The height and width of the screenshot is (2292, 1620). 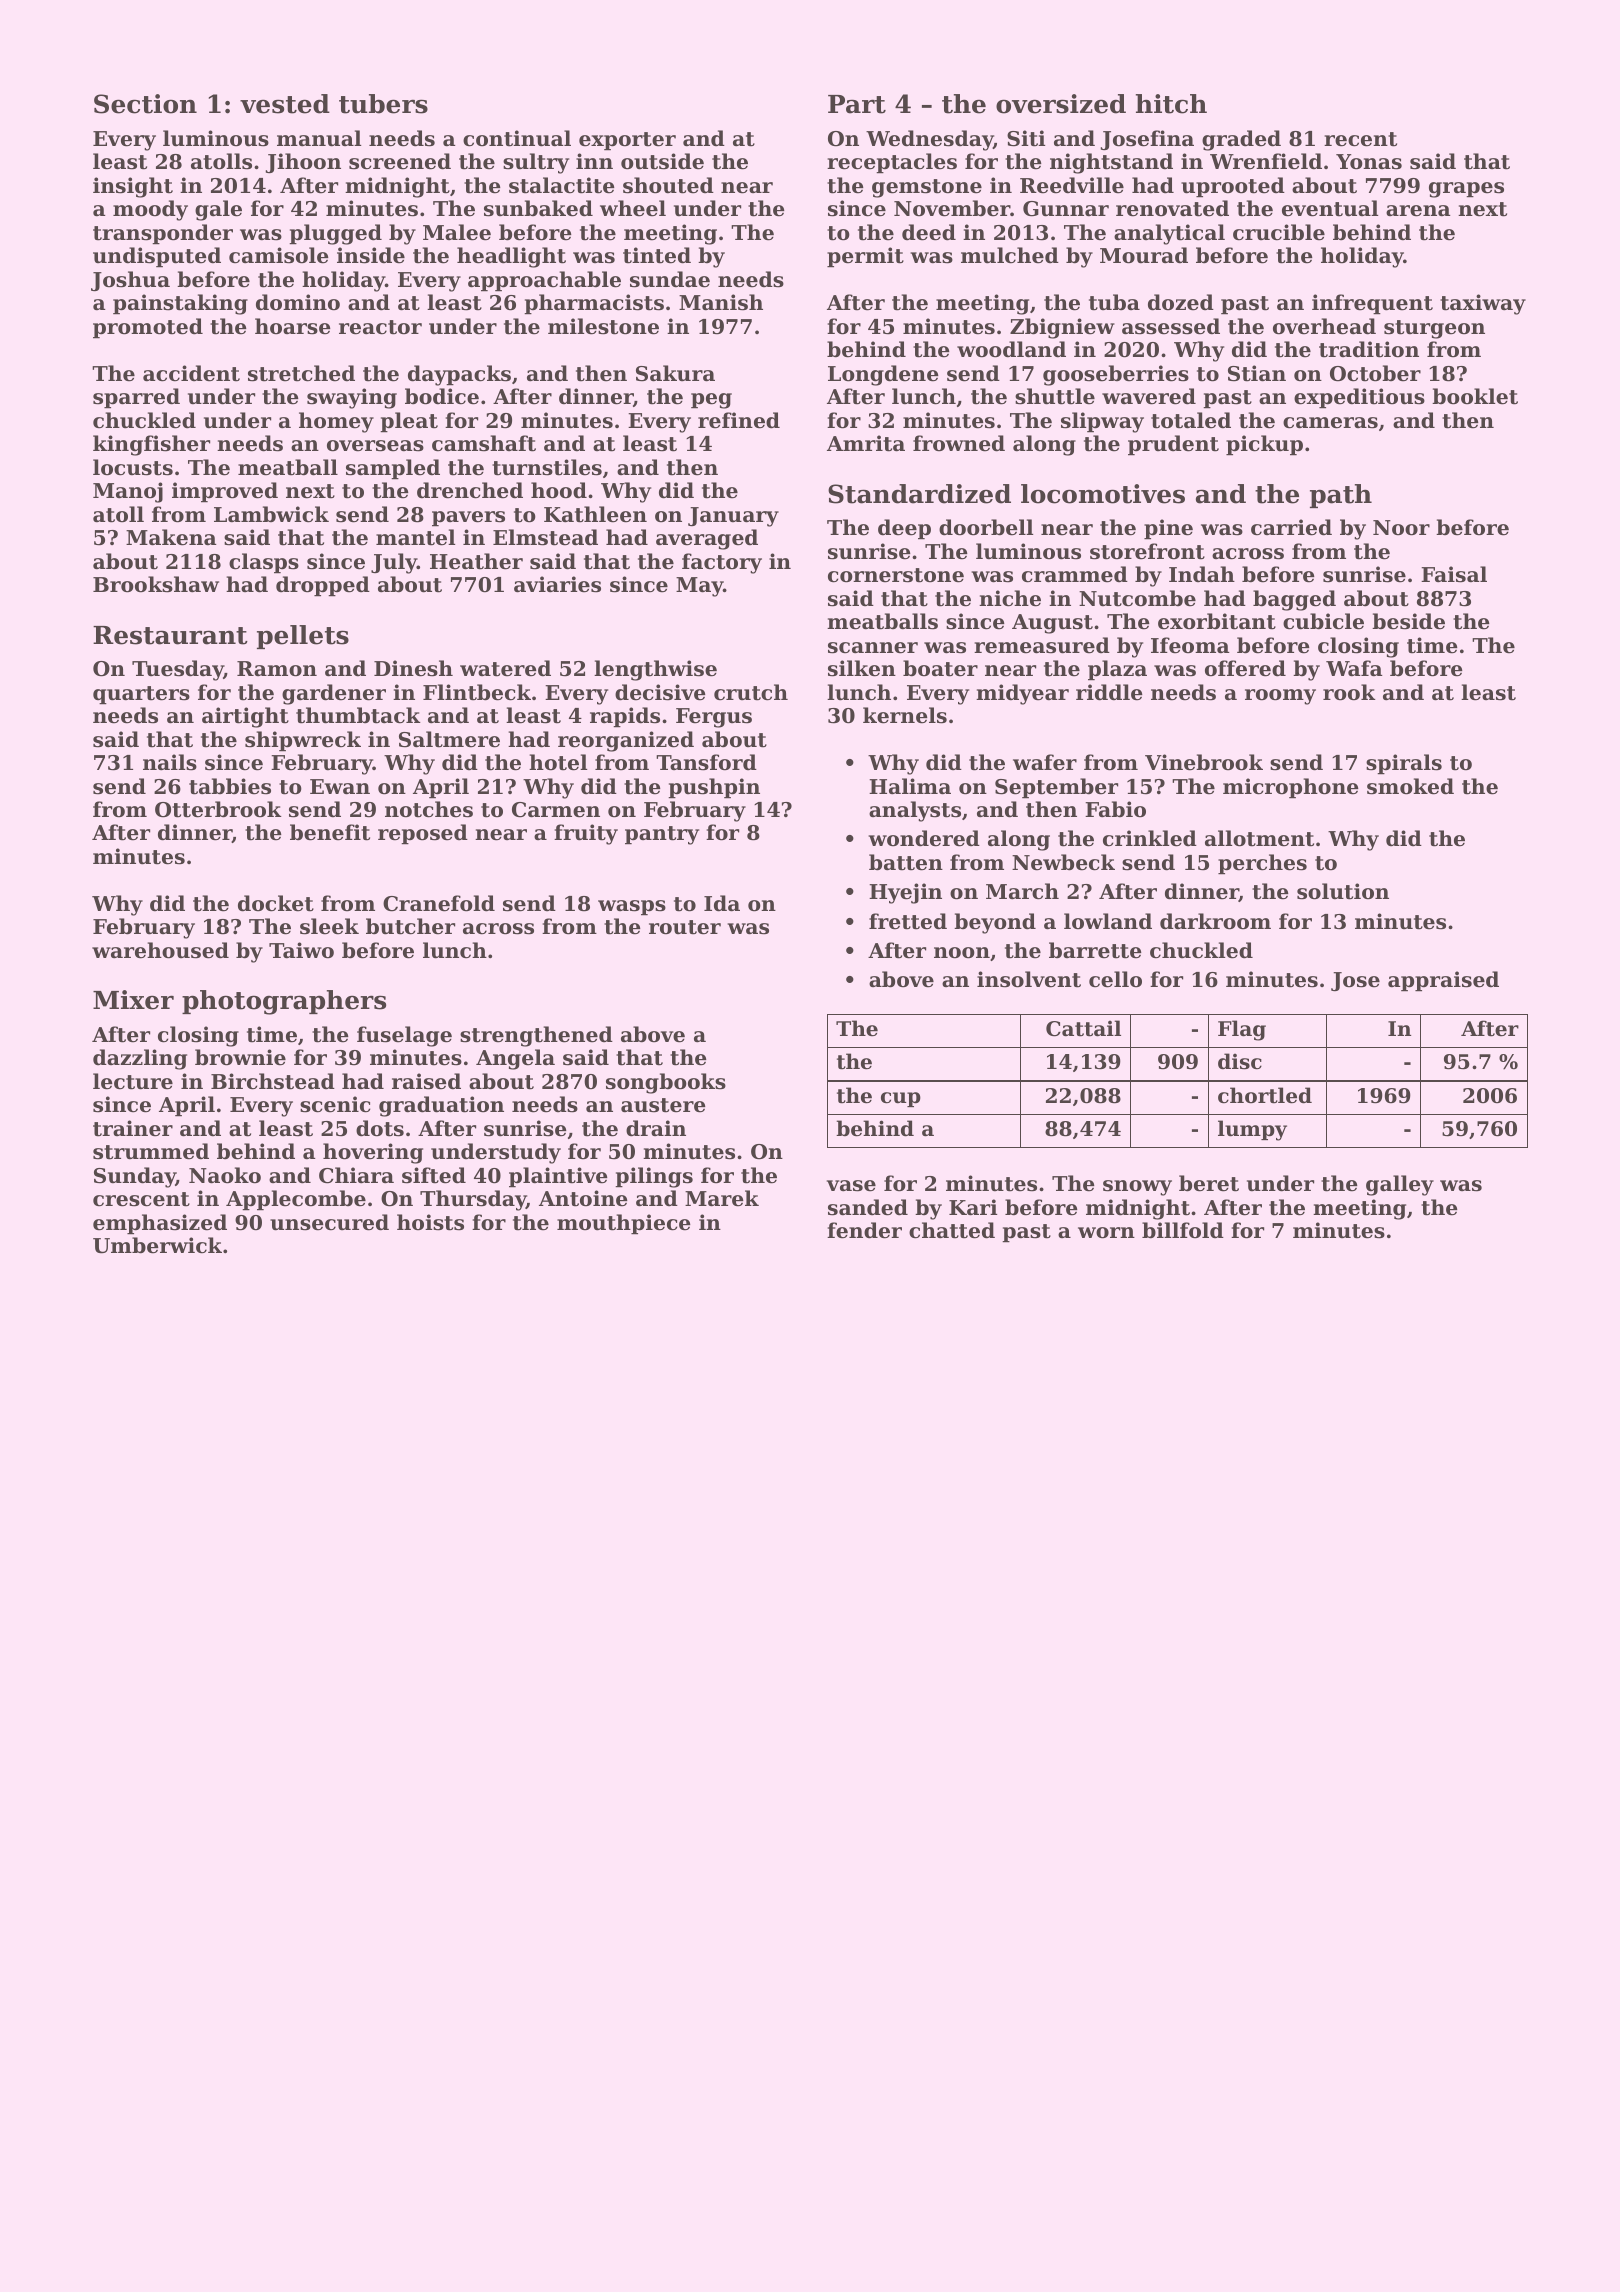 I want to click on May, so click(x=699, y=587).
